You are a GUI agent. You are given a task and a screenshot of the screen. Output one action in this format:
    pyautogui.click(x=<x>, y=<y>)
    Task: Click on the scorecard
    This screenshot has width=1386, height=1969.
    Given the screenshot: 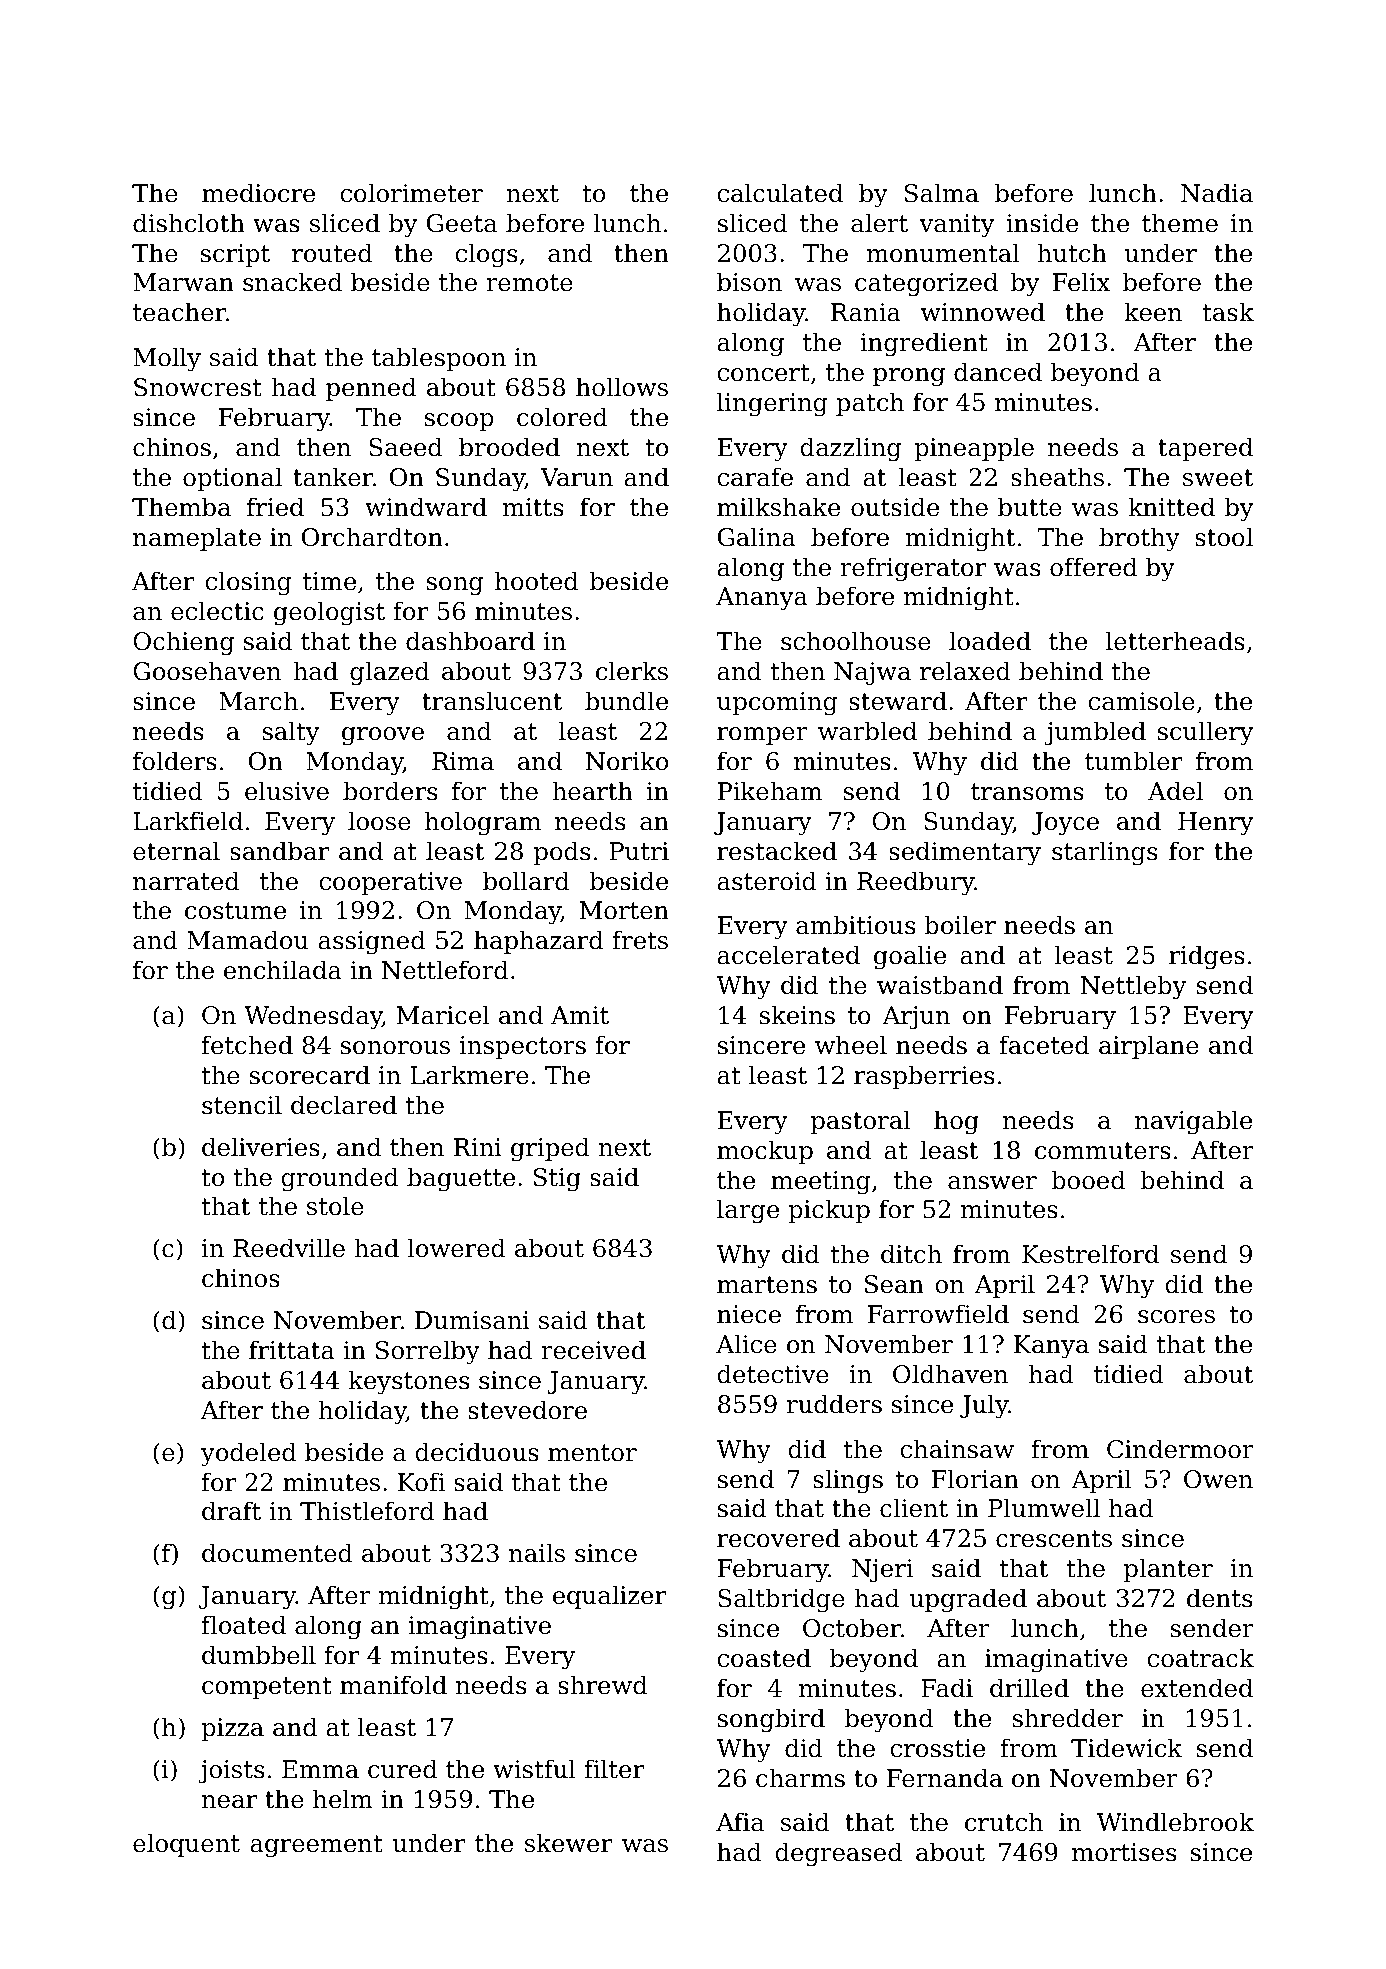 What is the action you would take?
    pyautogui.click(x=310, y=1075)
